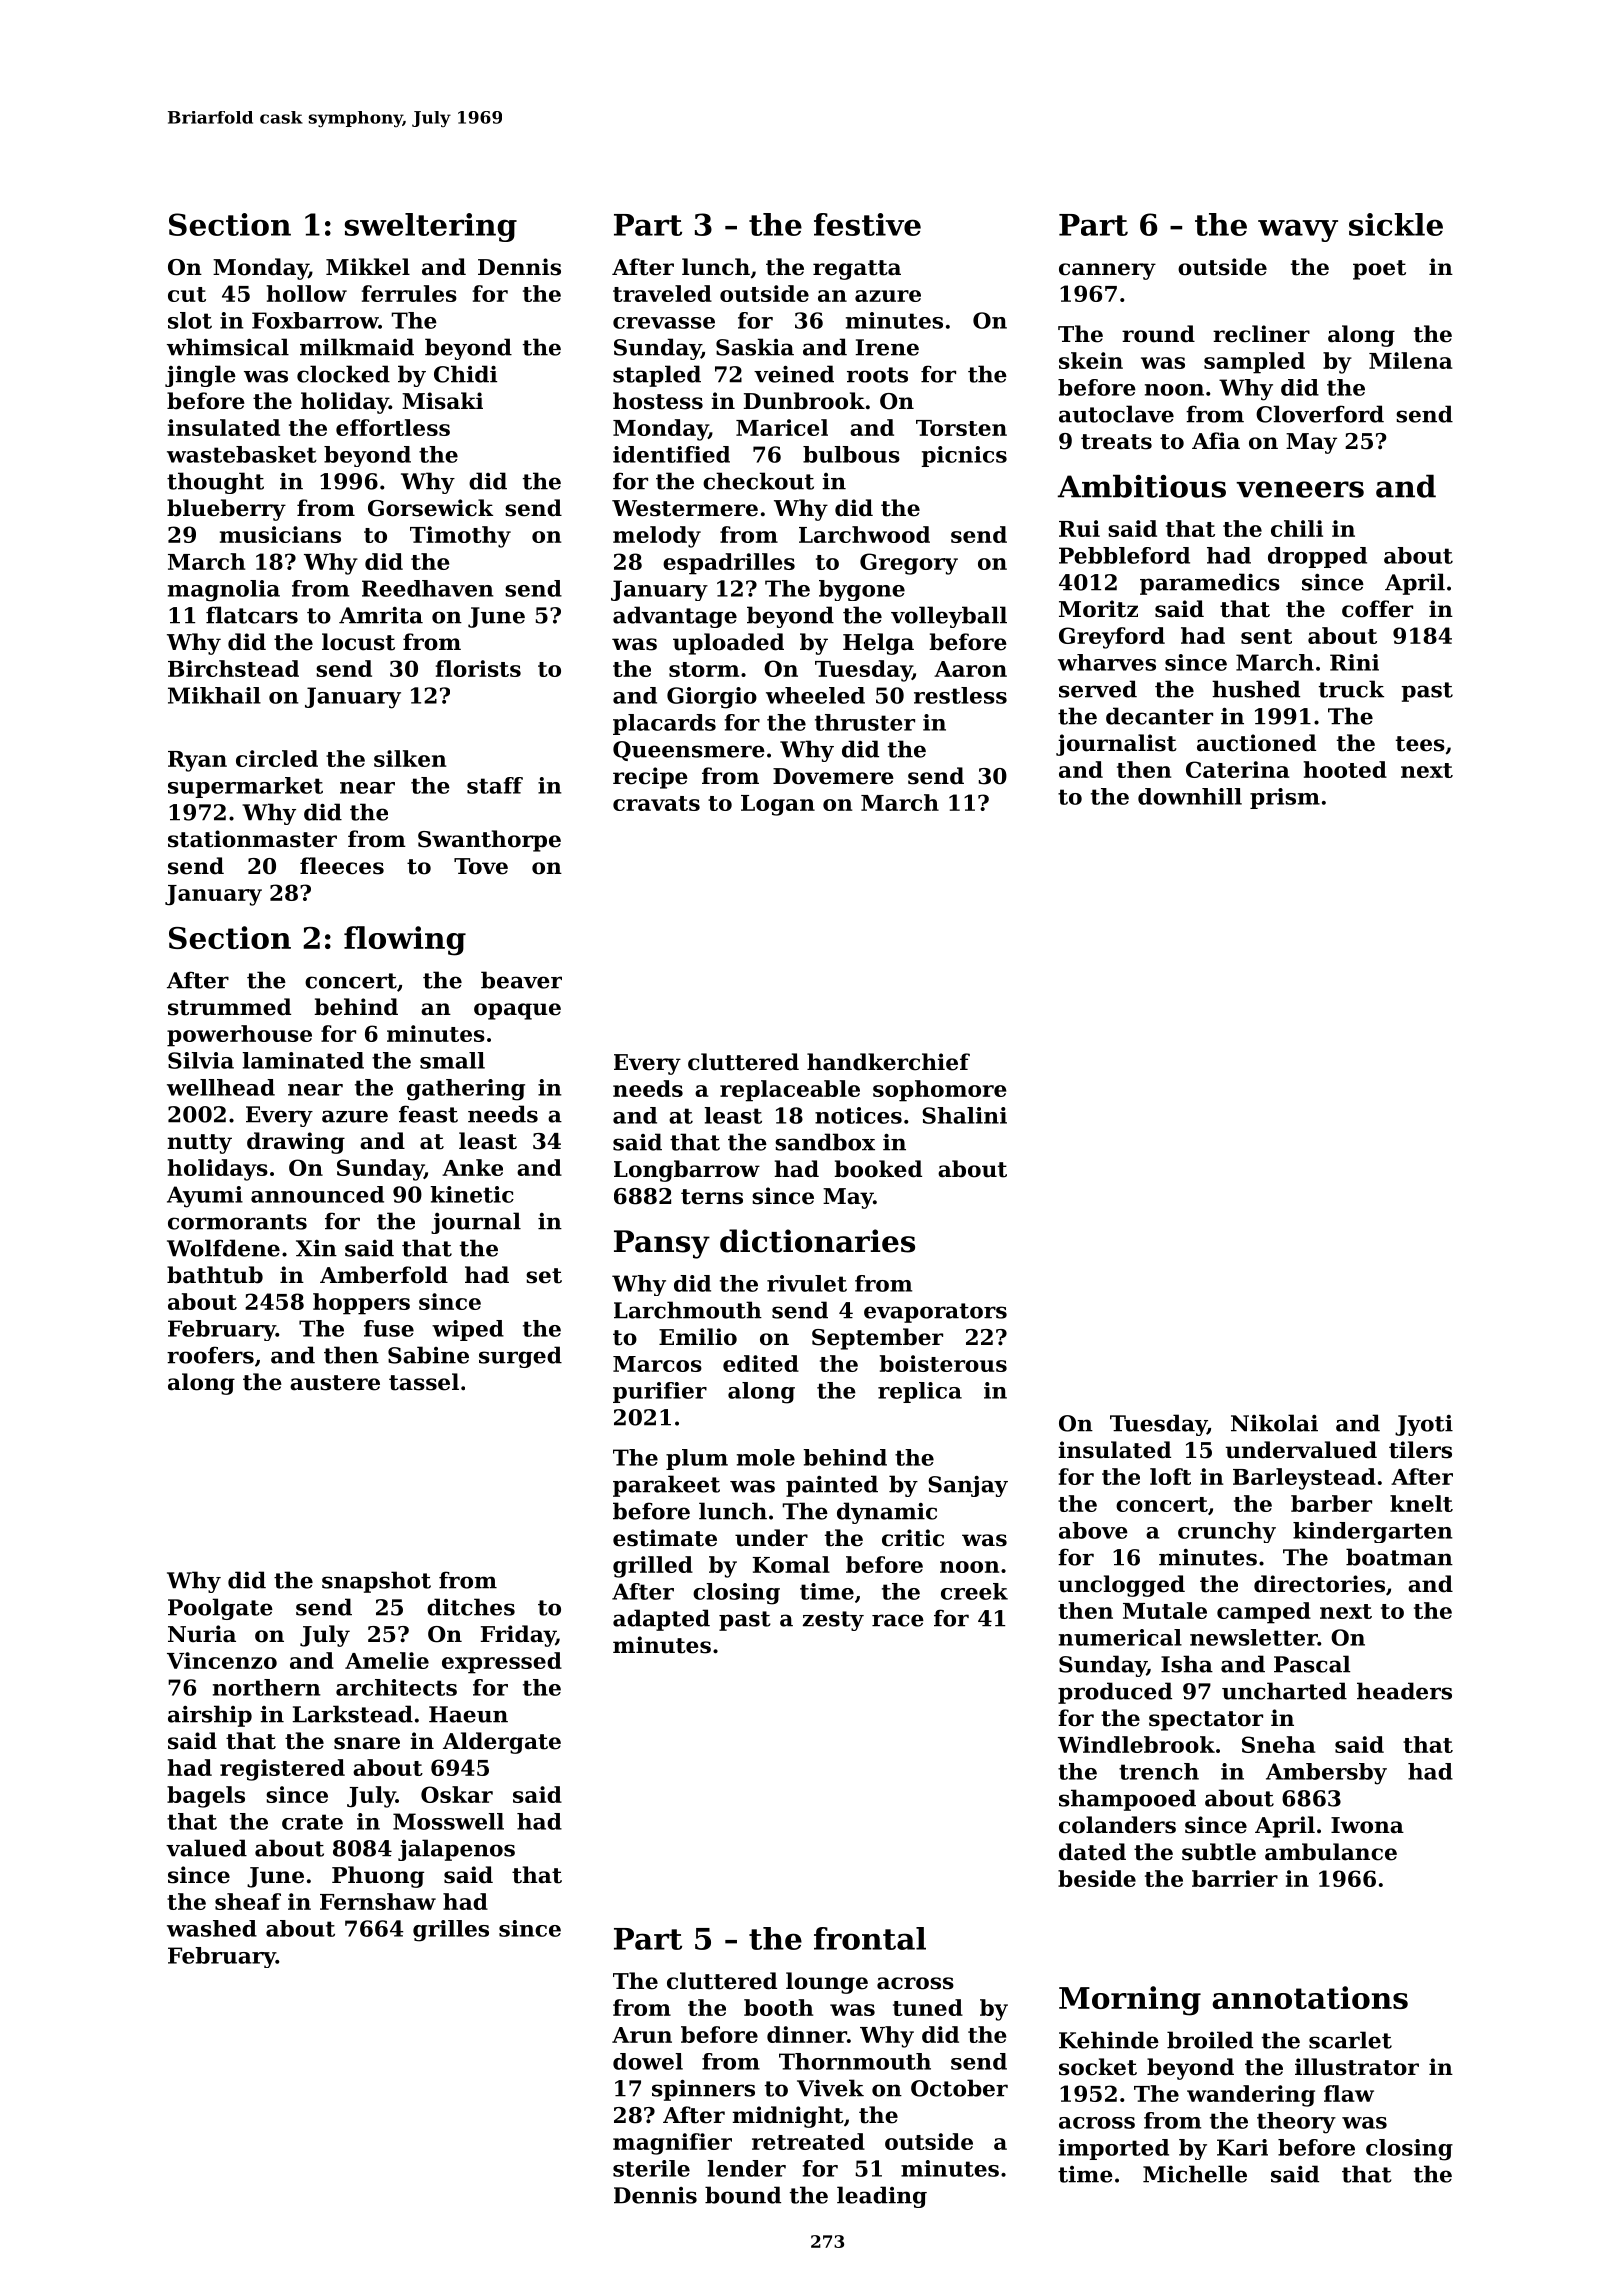 This image has width=1620, height=2292. Describe the element at coordinates (867, 224) in the image. I see `festive` at that location.
